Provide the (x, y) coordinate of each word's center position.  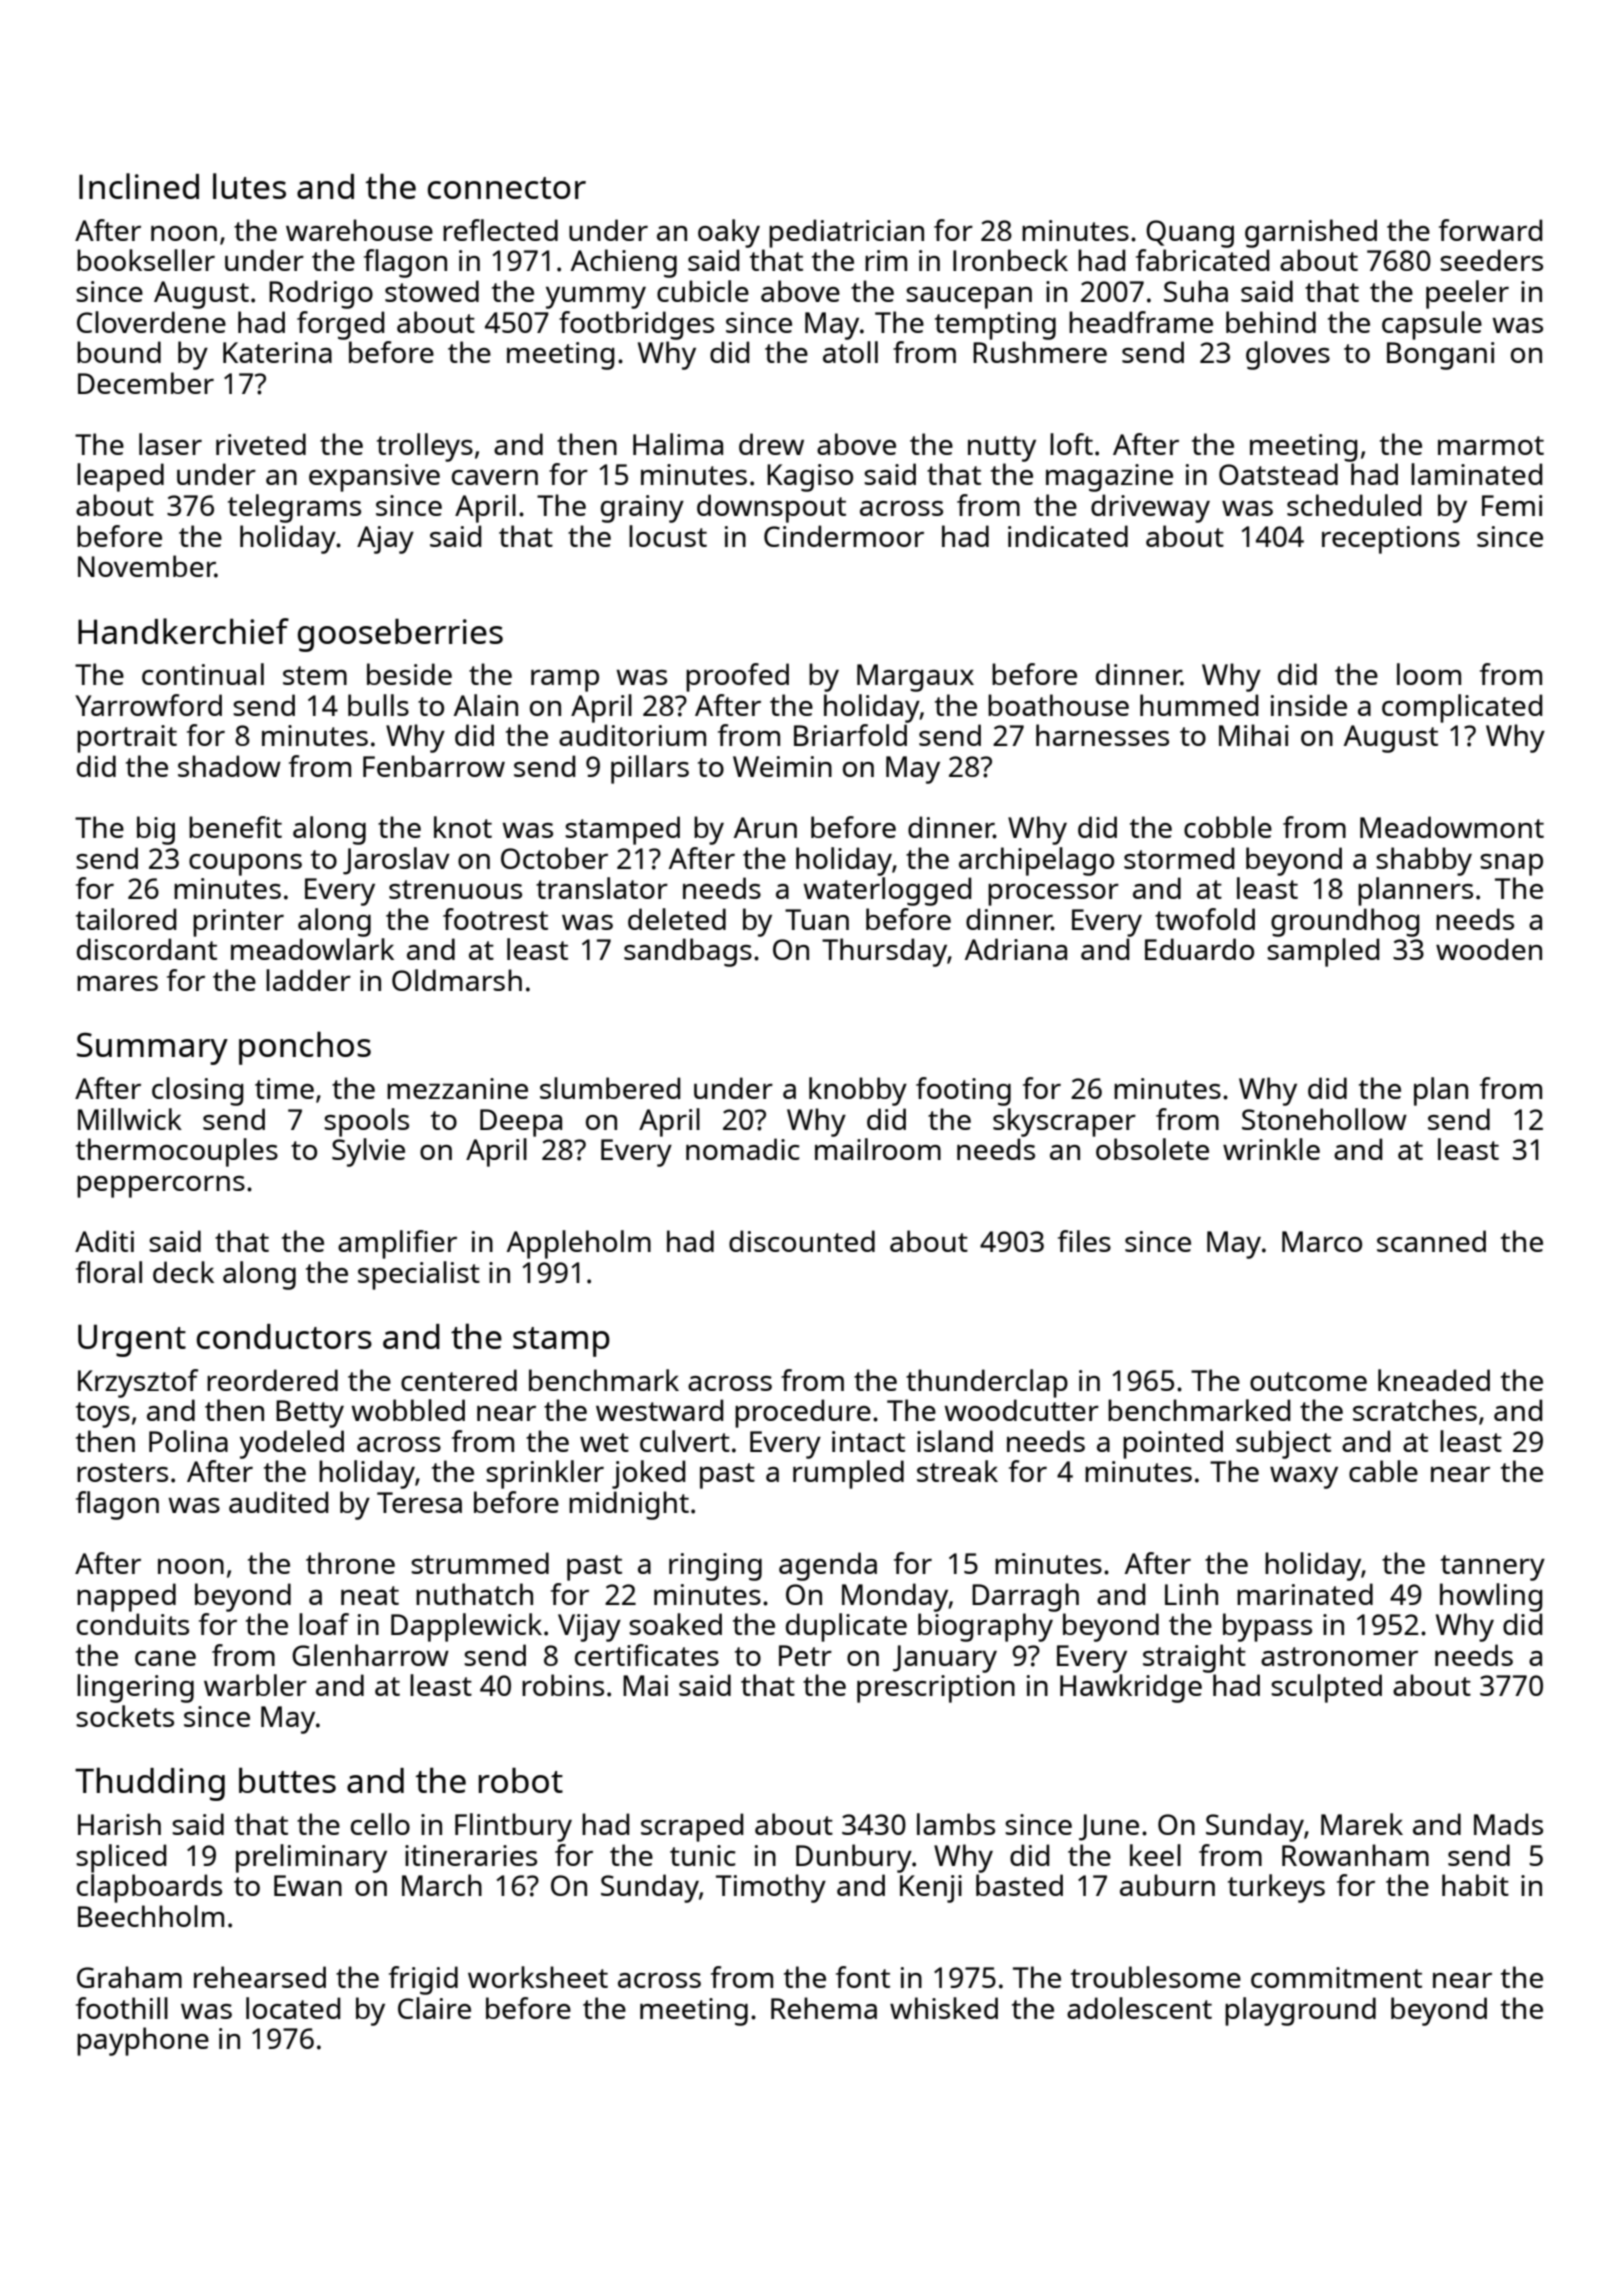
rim (886, 260)
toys (103, 1415)
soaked (675, 1624)
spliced (121, 1858)
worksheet (538, 1977)
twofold (1205, 919)
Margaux (915, 678)
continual (203, 674)
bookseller (146, 260)
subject (1283, 1444)
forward (1490, 230)
